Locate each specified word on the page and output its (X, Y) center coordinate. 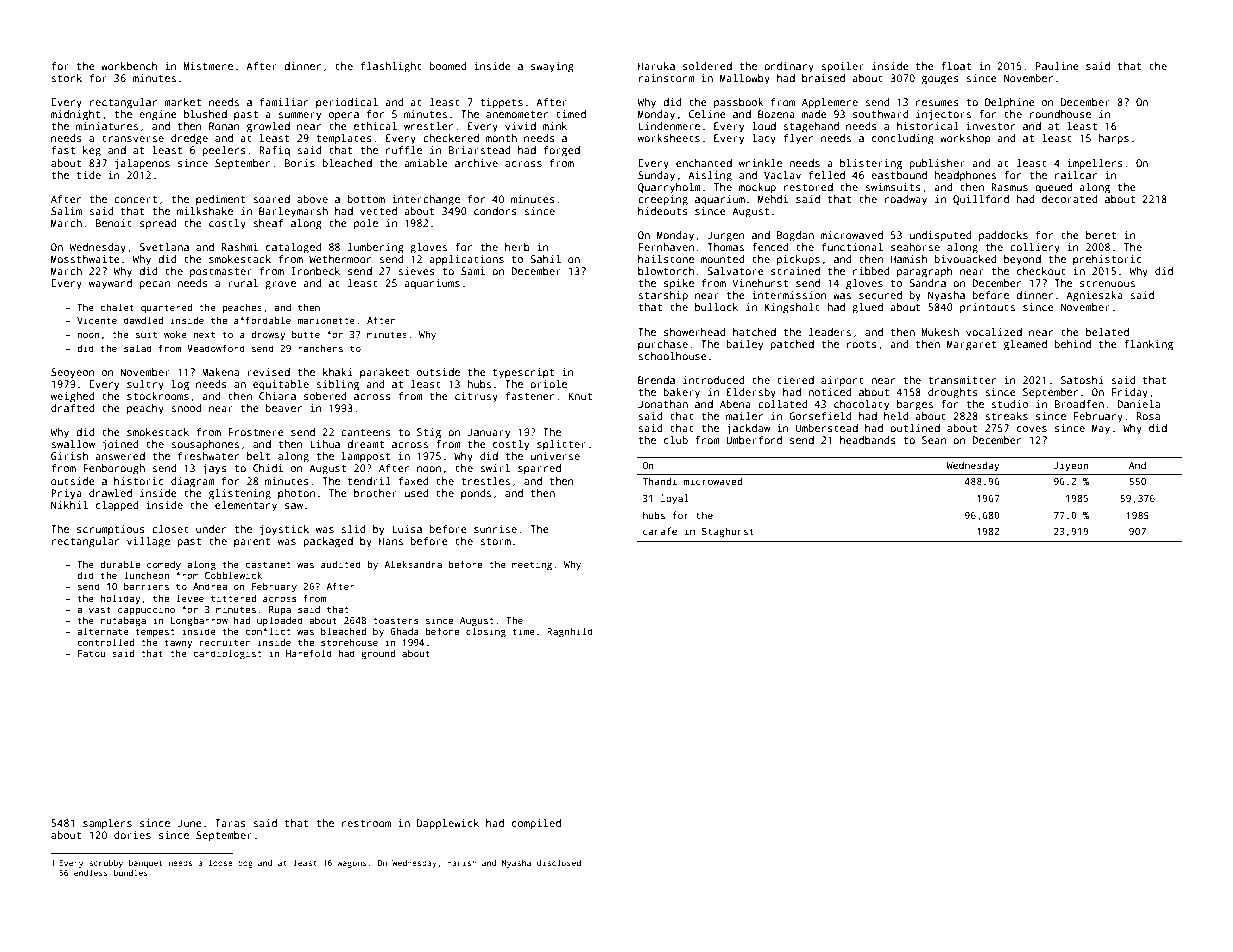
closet (170, 529)
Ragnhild (570, 632)
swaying (552, 67)
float (956, 66)
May (1101, 429)
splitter (561, 445)
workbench (129, 66)
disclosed (559, 862)
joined (120, 445)
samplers (107, 824)
